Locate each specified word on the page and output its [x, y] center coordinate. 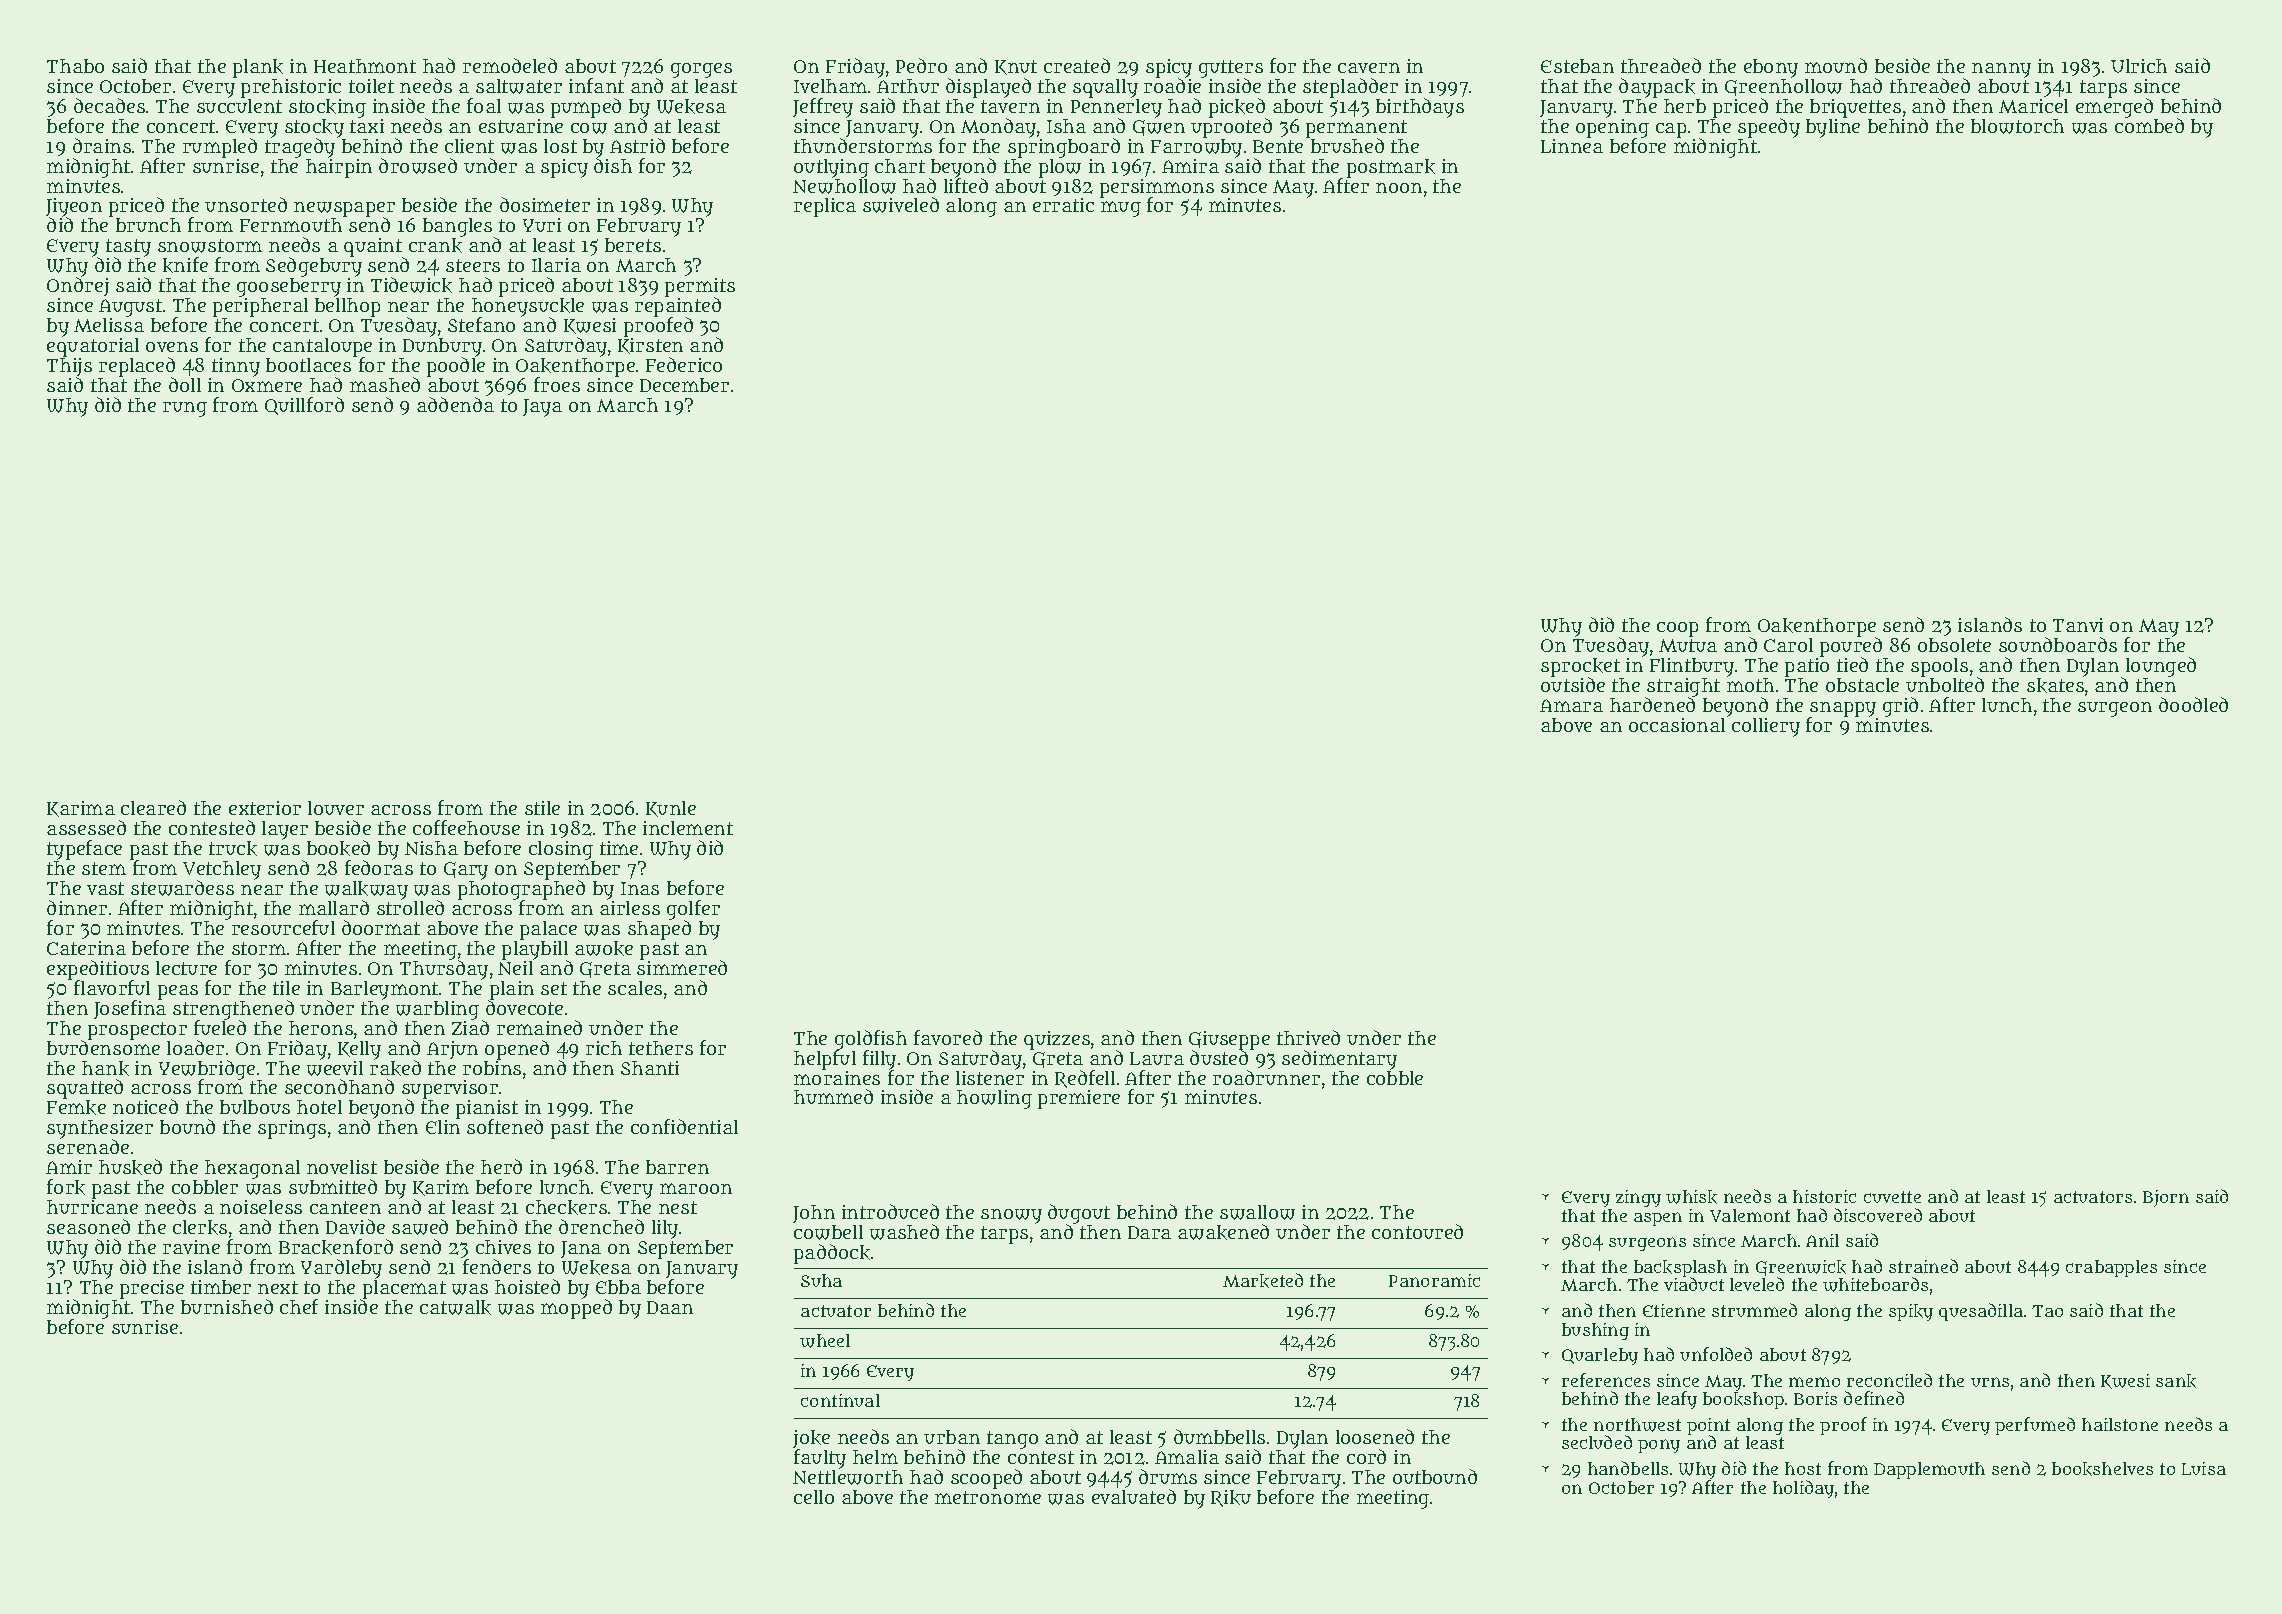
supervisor [450, 1090]
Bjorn [2166, 1198]
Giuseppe [1229, 1040]
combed [2149, 125]
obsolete [1954, 645]
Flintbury [1692, 667]
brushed [1347, 145]
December [684, 385]
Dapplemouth [1929, 1470]
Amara [1571, 705]
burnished [227, 1306]
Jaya [542, 408]
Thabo [75, 66]
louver [336, 808]
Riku [1231, 1498]
